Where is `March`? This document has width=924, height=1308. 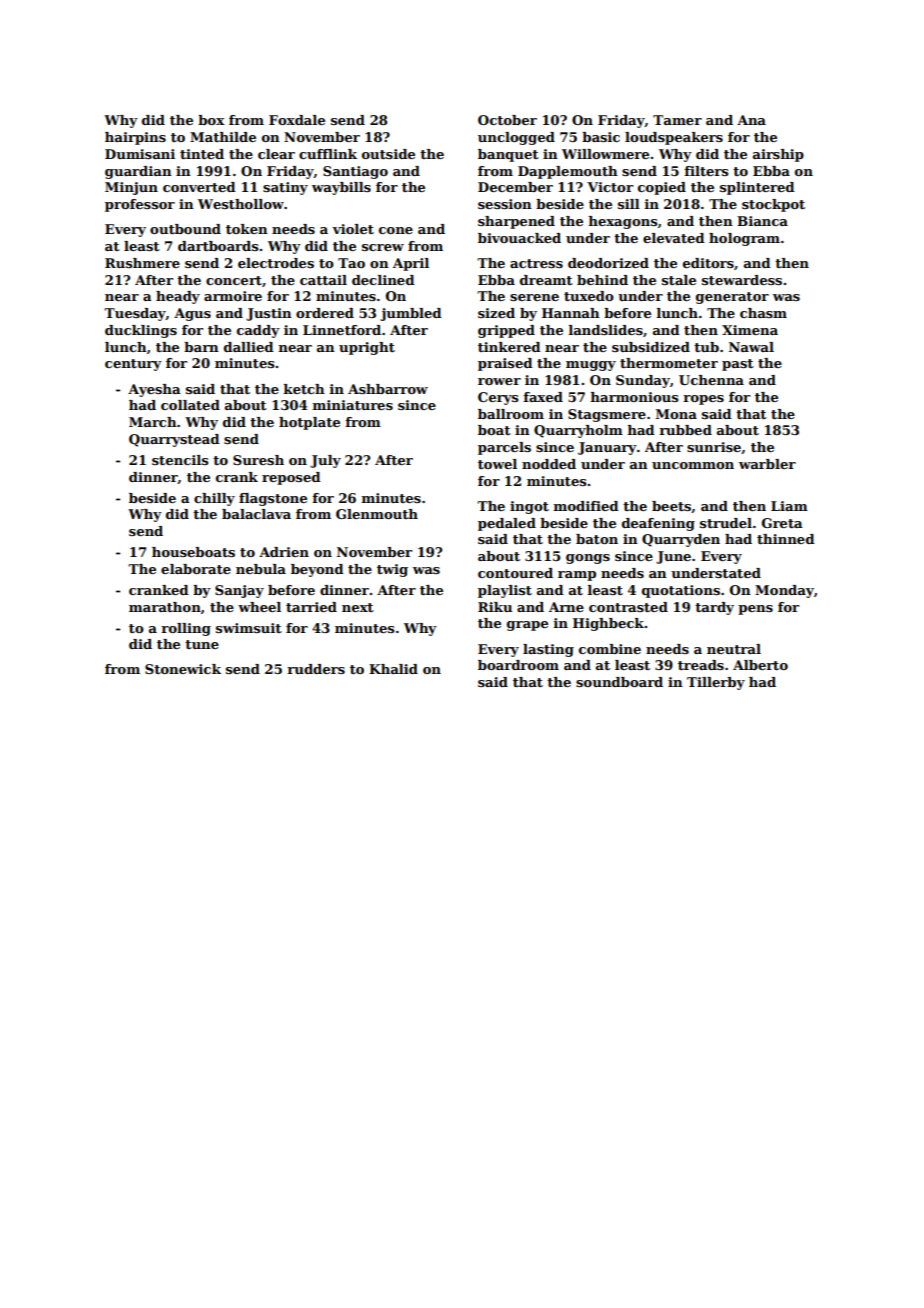
March is located at coordinates (153, 422).
